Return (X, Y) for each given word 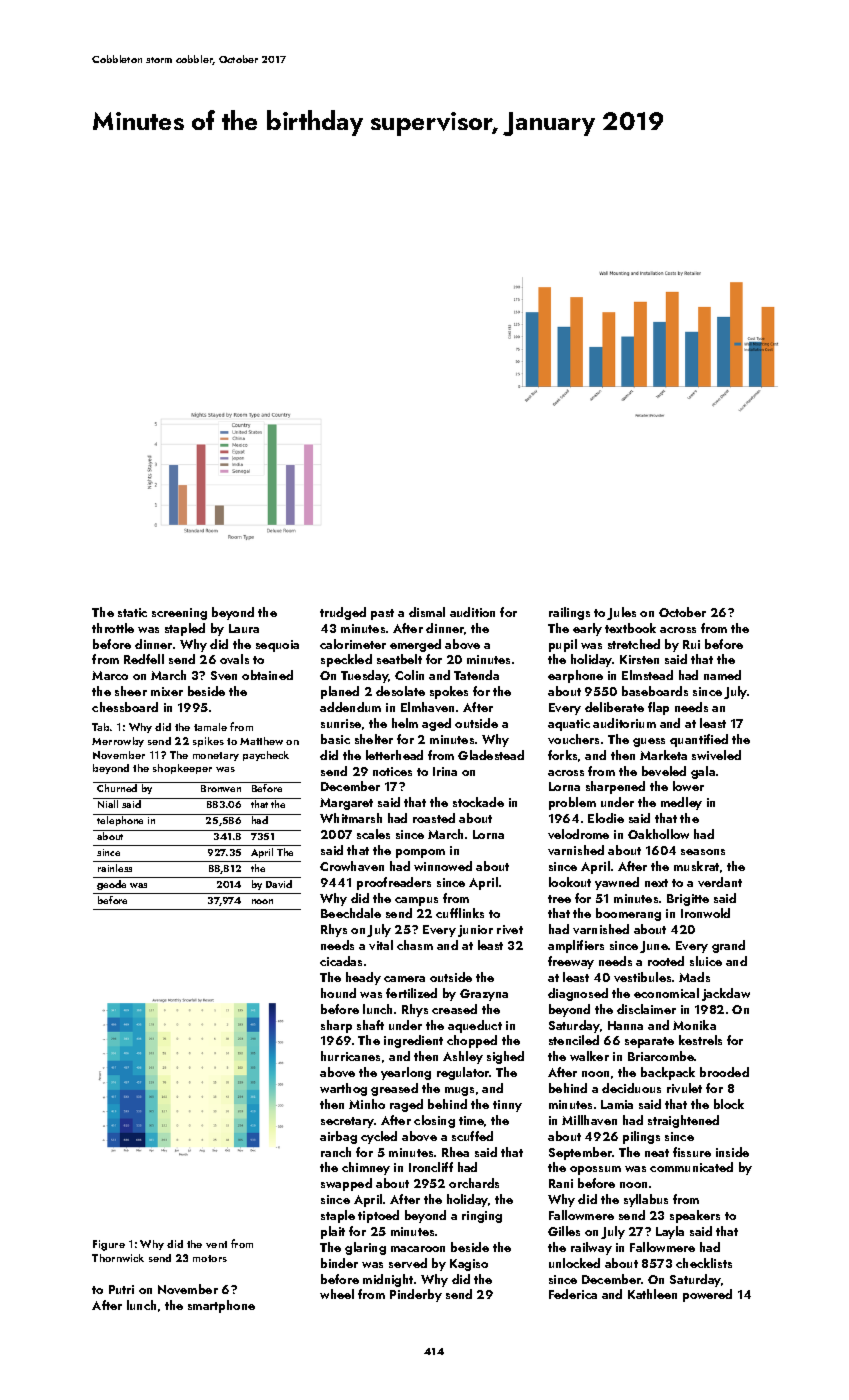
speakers (695, 1216)
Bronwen (221, 788)
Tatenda (476, 675)
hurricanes (350, 1056)
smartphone (221, 1306)
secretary (348, 1122)
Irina (445, 771)
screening (179, 614)
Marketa (663, 755)
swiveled (716, 755)
